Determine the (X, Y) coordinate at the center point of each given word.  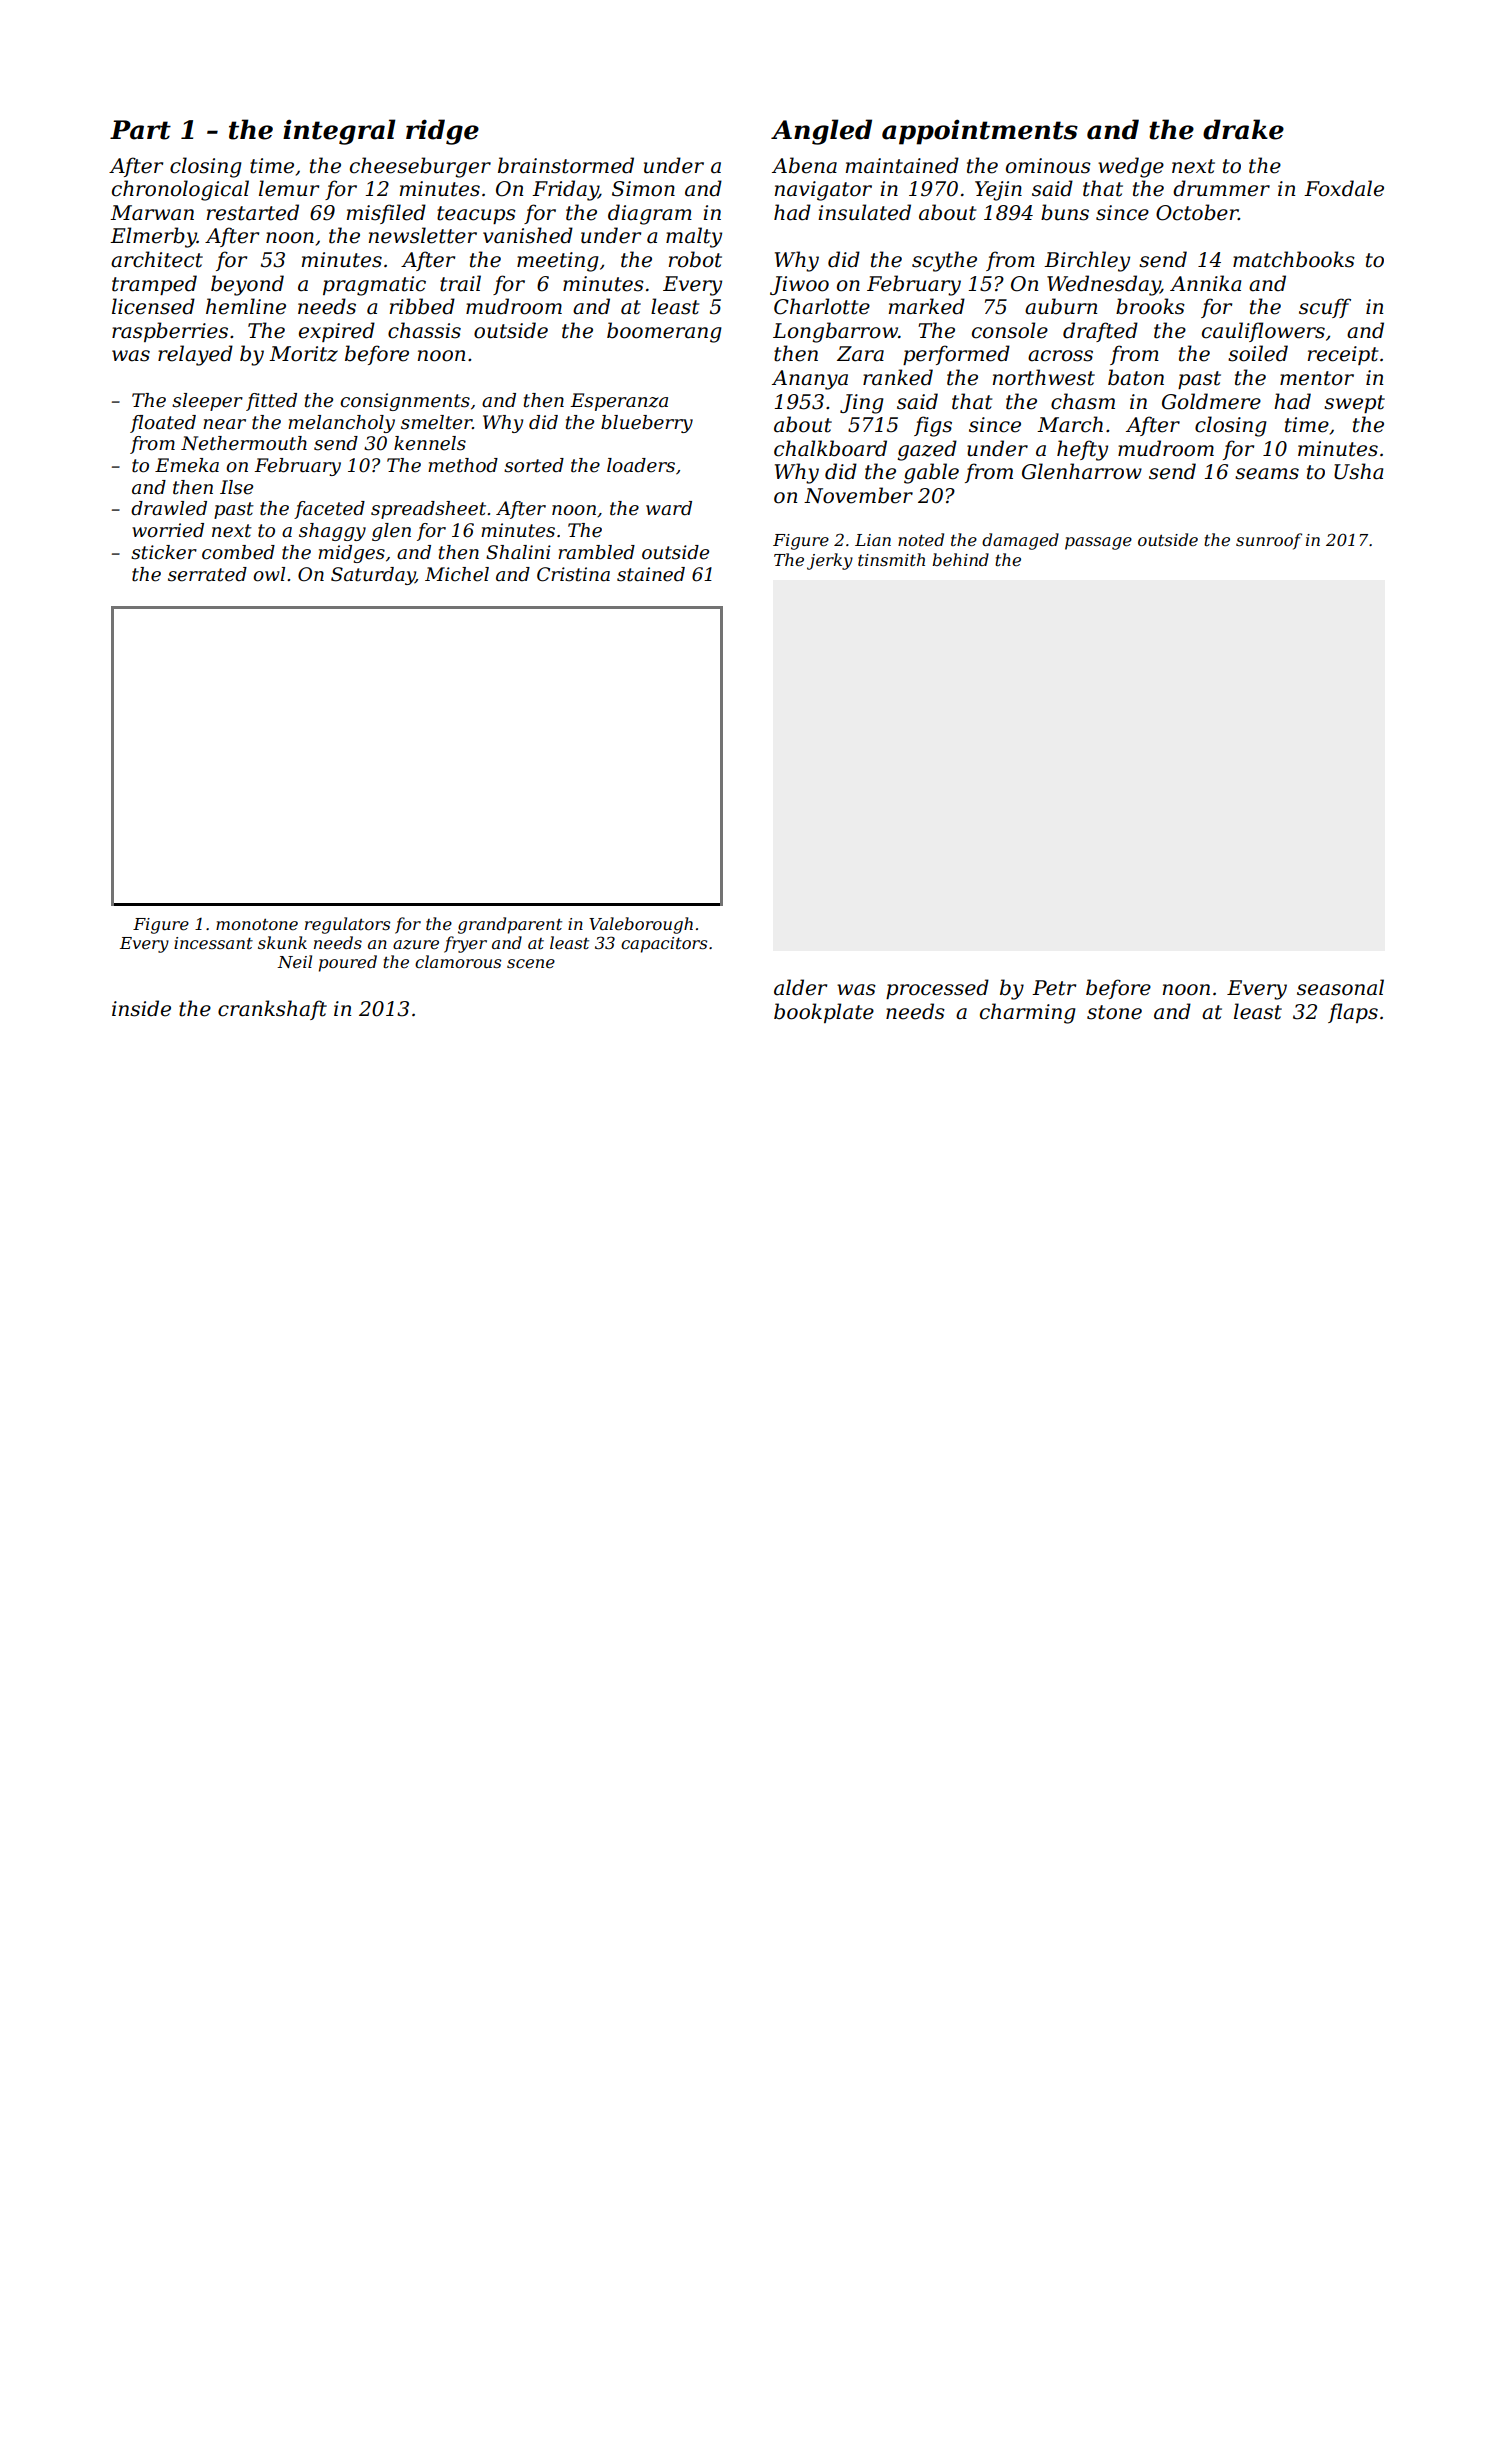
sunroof (1269, 541)
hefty (1082, 450)
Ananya (810, 380)
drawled (169, 508)
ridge (442, 132)
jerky (830, 561)
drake (1243, 129)
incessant (213, 943)
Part (140, 130)
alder (800, 987)
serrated (207, 574)
